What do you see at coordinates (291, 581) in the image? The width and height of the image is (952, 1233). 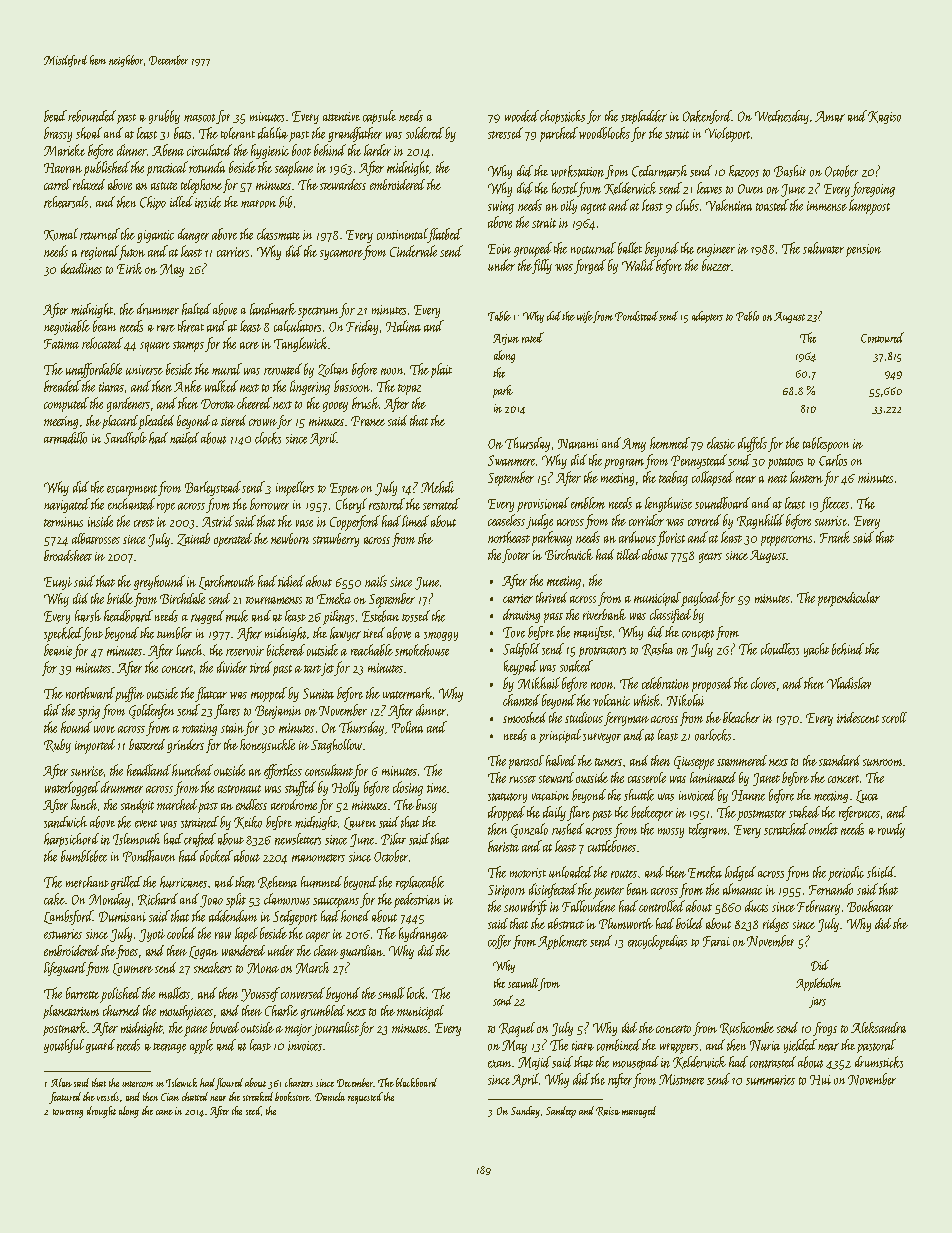 I see `tidied` at bounding box center [291, 581].
